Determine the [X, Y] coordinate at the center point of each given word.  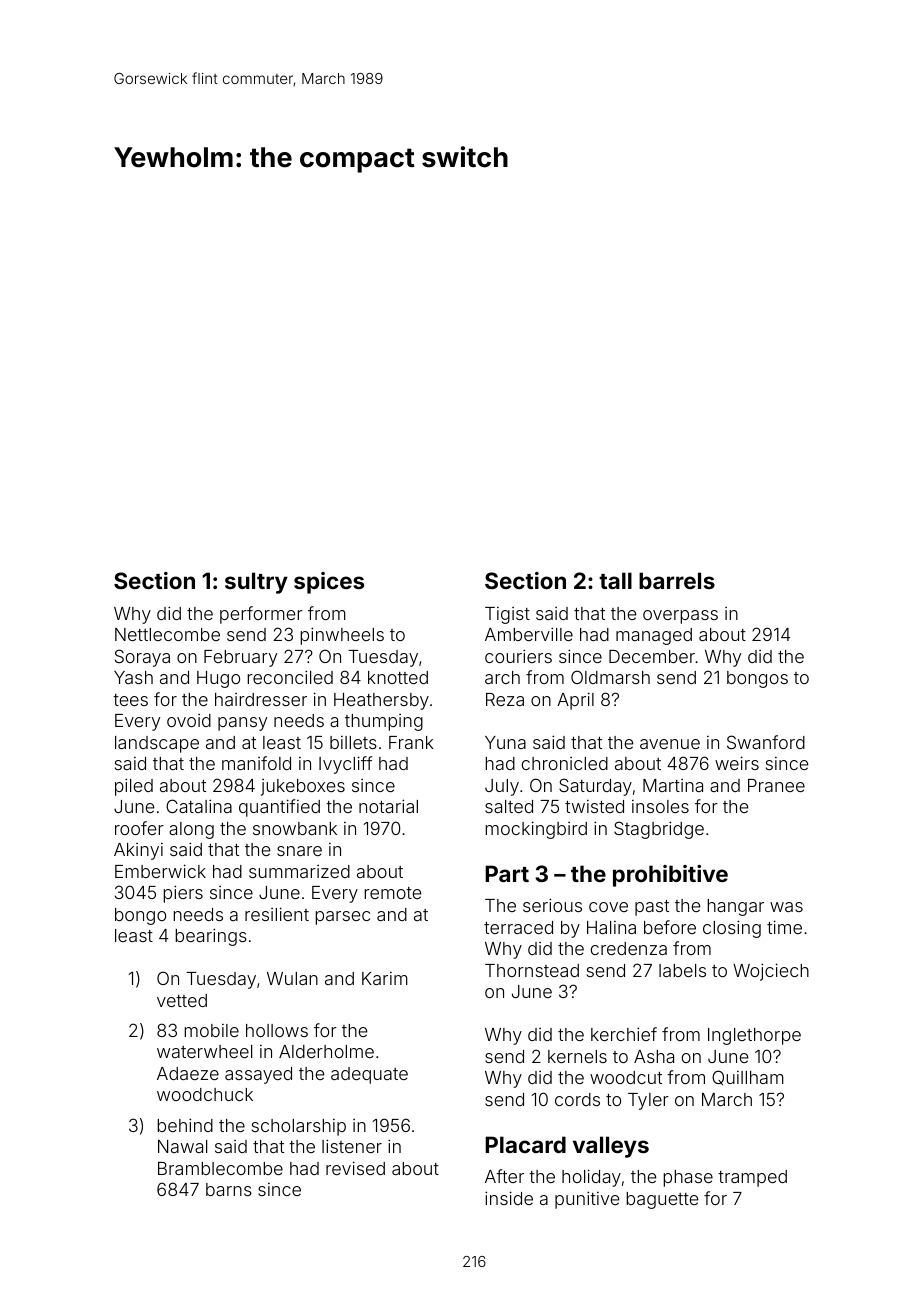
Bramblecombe [220, 1168]
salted [509, 806]
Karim [385, 978]
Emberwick [160, 871]
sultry [256, 583]
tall [615, 580]
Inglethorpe [754, 1036]
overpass [680, 617]
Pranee [776, 785]
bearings [211, 937]
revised [355, 1168]
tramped [752, 1178]
